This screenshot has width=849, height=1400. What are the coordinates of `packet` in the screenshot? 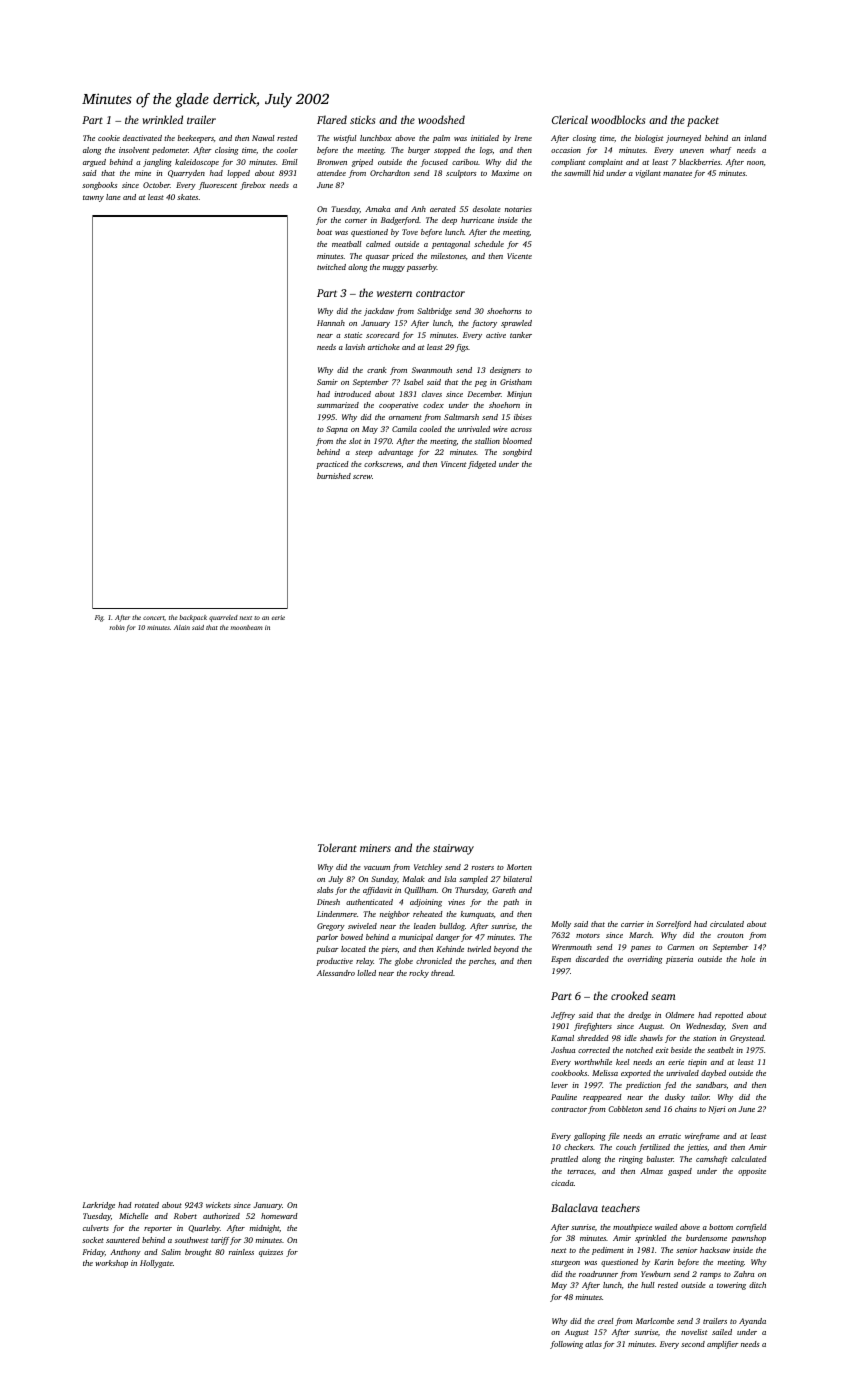 It's located at (703, 121).
